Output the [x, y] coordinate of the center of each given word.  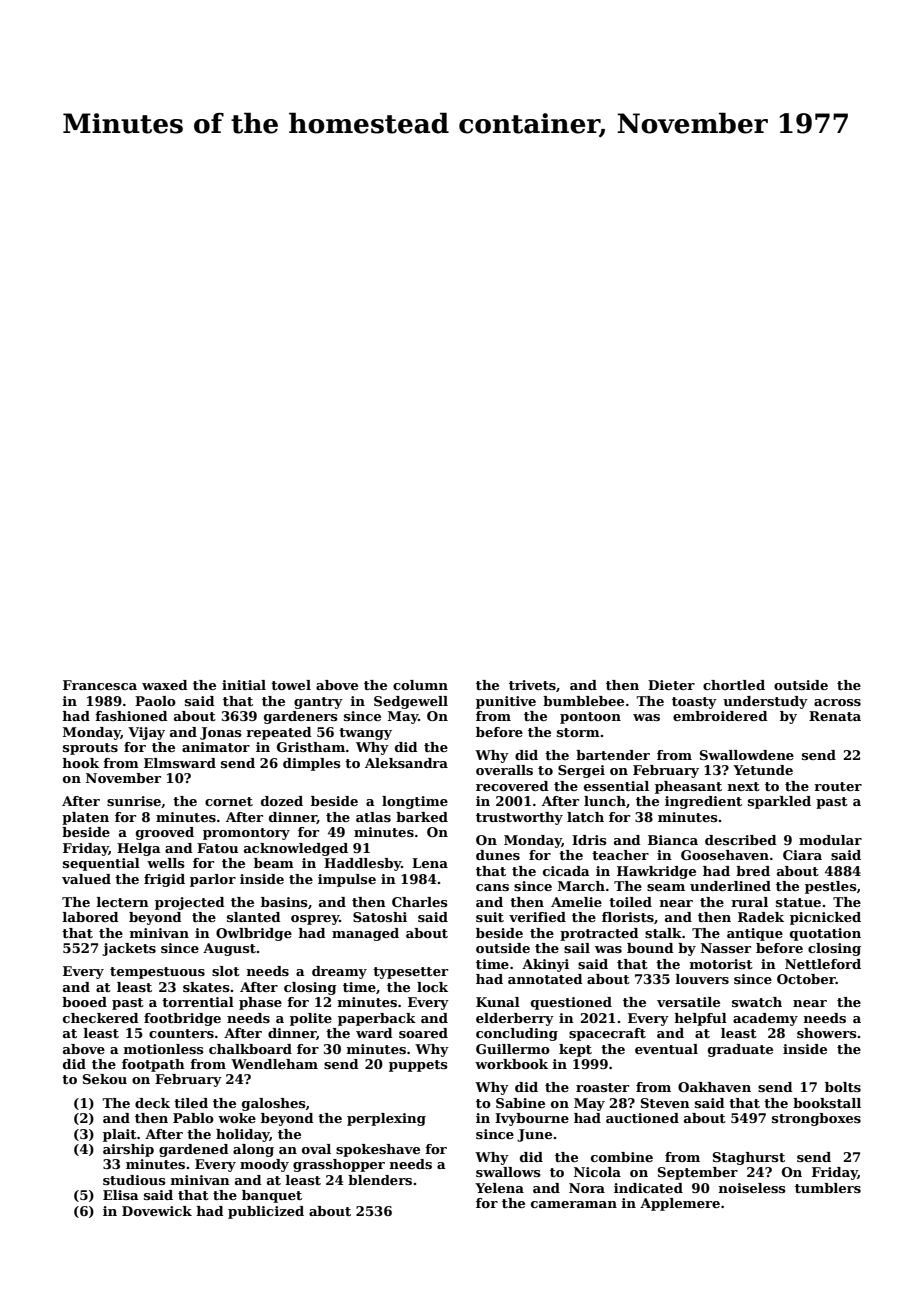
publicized [266, 1212]
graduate [740, 1050]
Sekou [105, 1079]
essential [616, 786]
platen [85, 818]
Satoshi [380, 917]
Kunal [498, 1002]
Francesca [100, 685]
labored [91, 917]
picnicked [825, 918]
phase [260, 1003]
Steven [665, 1103]
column [420, 685]
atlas [373, 817]
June [534, 1135]
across [837, 702]
